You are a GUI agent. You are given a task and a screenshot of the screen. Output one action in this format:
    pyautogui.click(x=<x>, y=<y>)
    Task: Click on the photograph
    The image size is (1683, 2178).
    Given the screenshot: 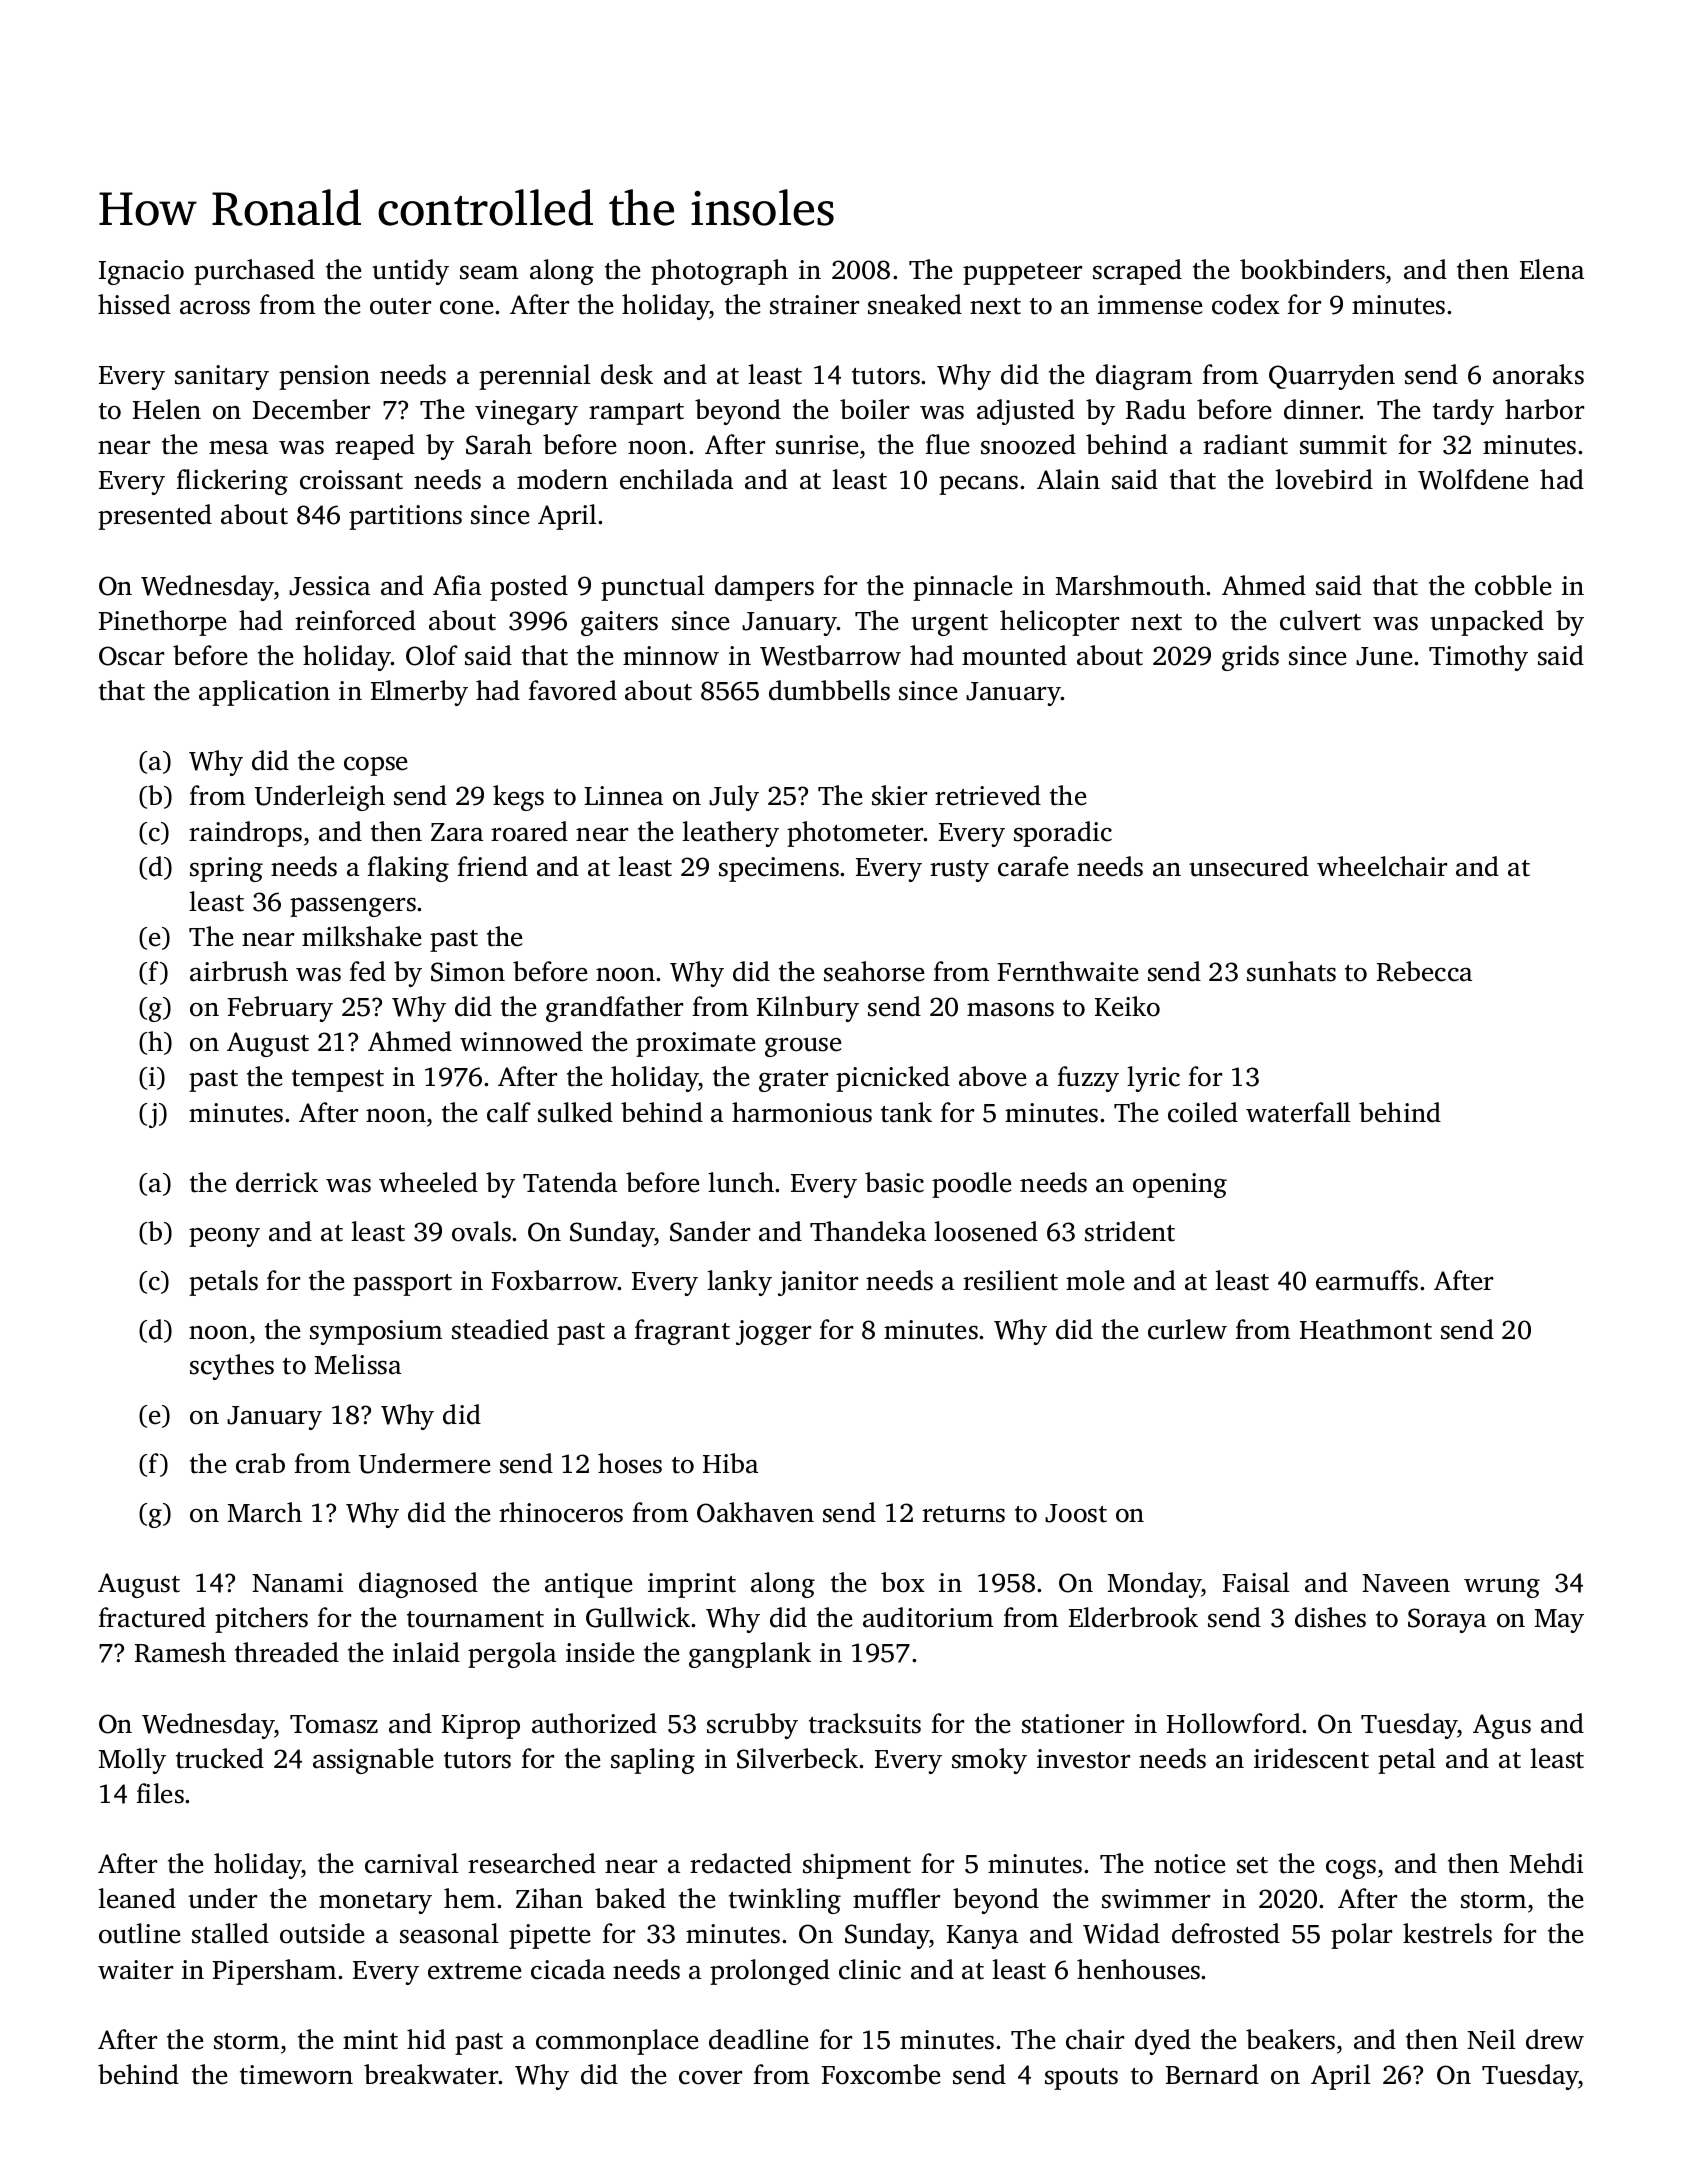 What is the action you would take?
    pyautogui.click(x=719, y=272)
